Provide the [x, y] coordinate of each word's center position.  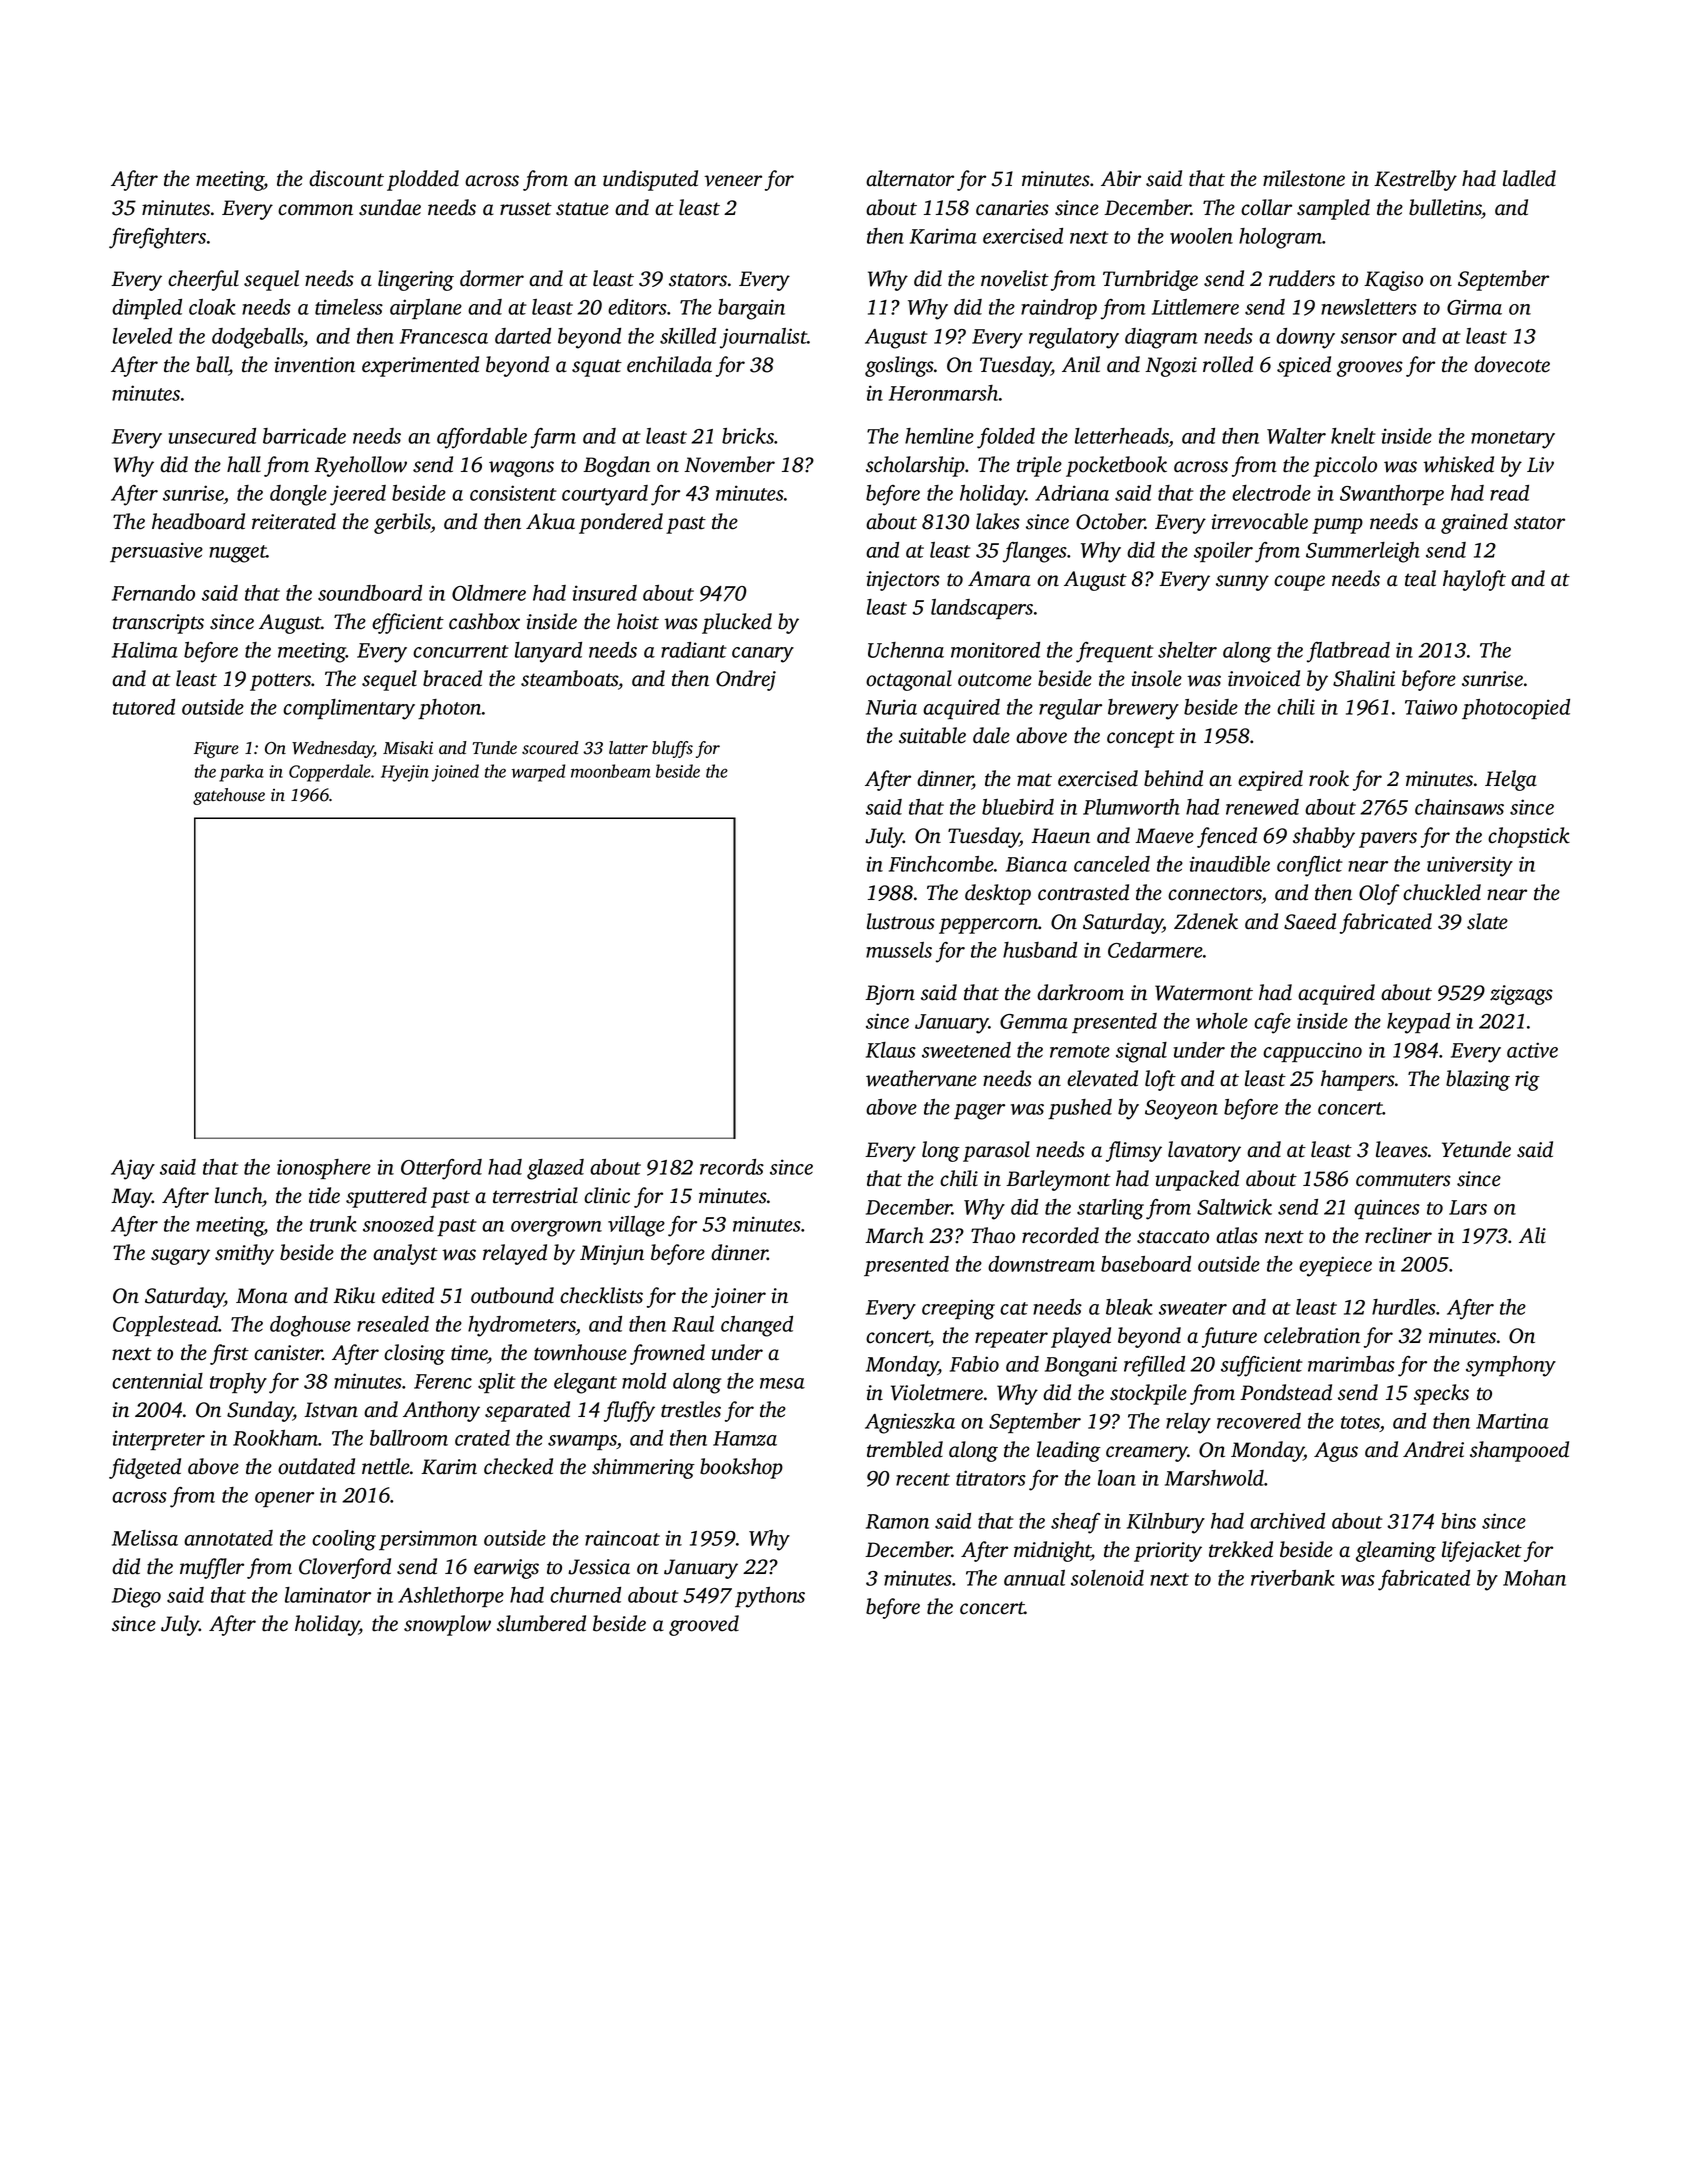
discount [346, 178]
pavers [1388, 840]
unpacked [1197, 1180]
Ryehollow [361, 466]
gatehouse [229, 796]
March [894, 1235]
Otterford [441, 1169]
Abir [1121, 178]
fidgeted [145, 1468]
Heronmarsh [943, 393]
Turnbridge [1150, 280]
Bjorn [890, 995]
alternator [910, 178]
